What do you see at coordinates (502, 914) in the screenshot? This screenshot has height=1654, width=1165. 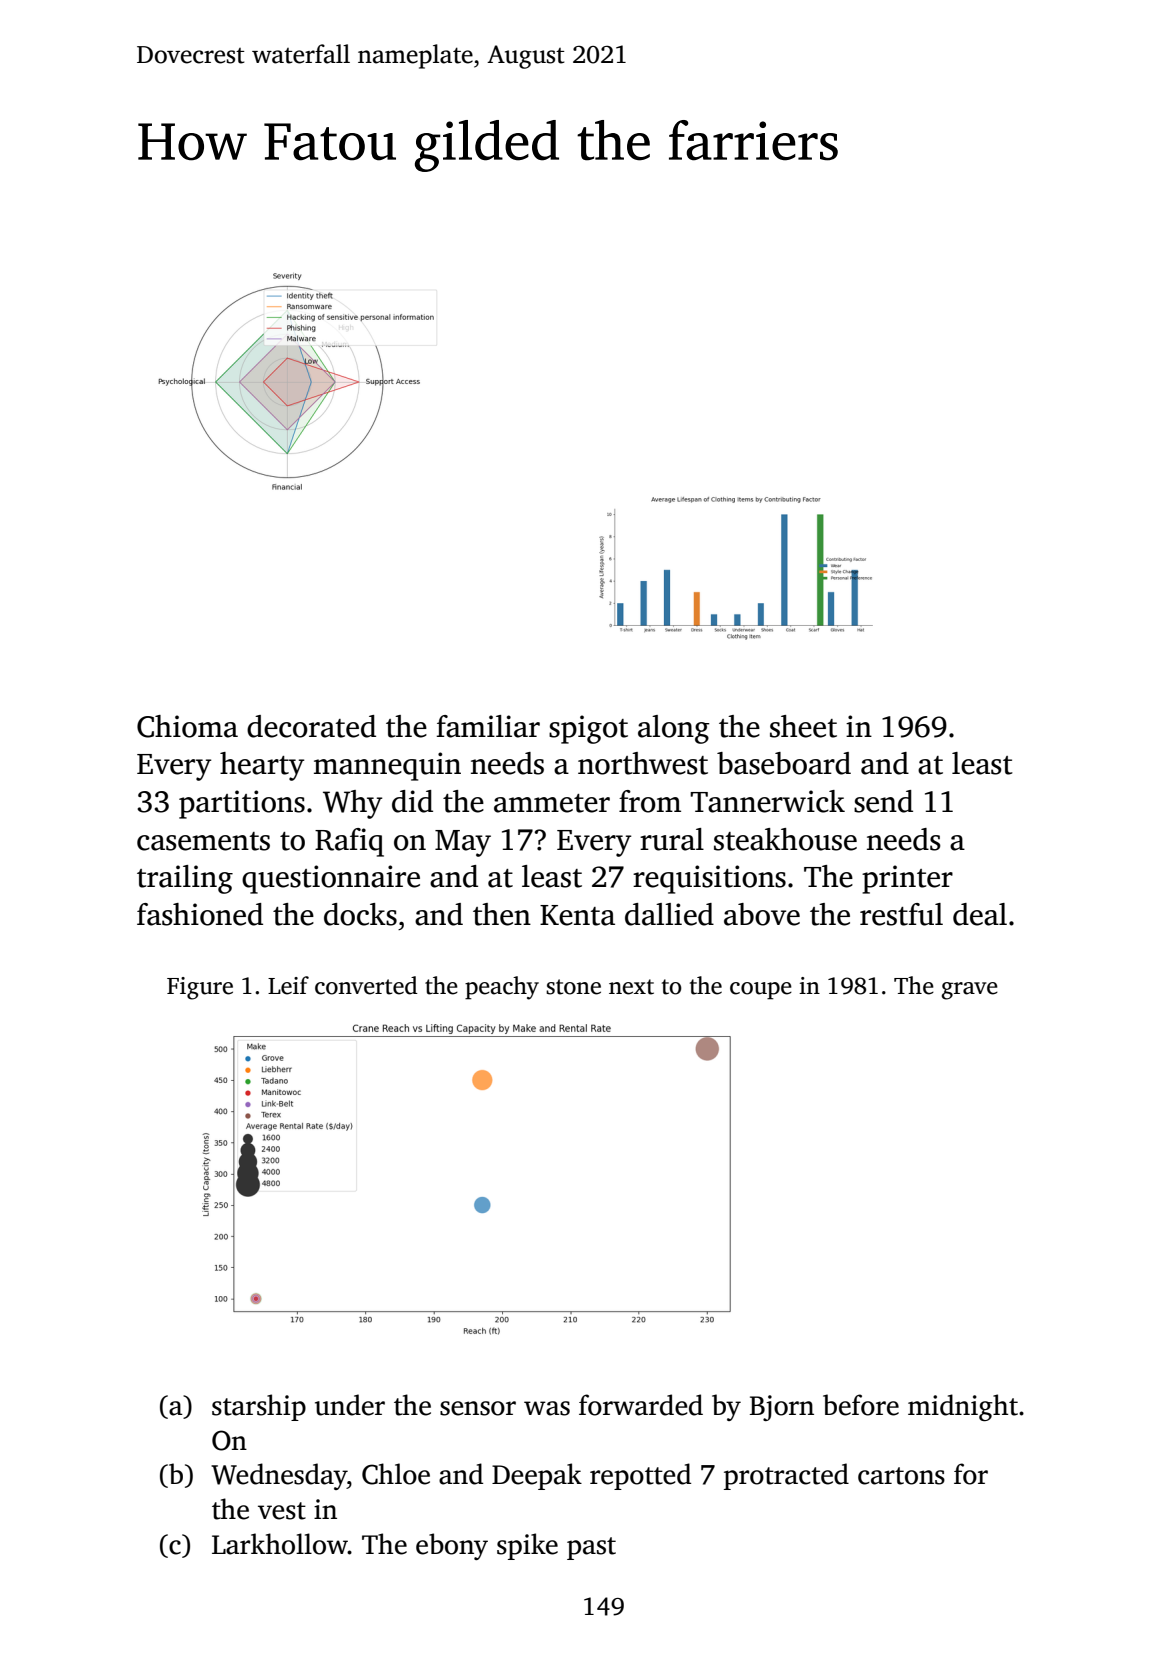 I see `then` at bounding box center [502, 914].
